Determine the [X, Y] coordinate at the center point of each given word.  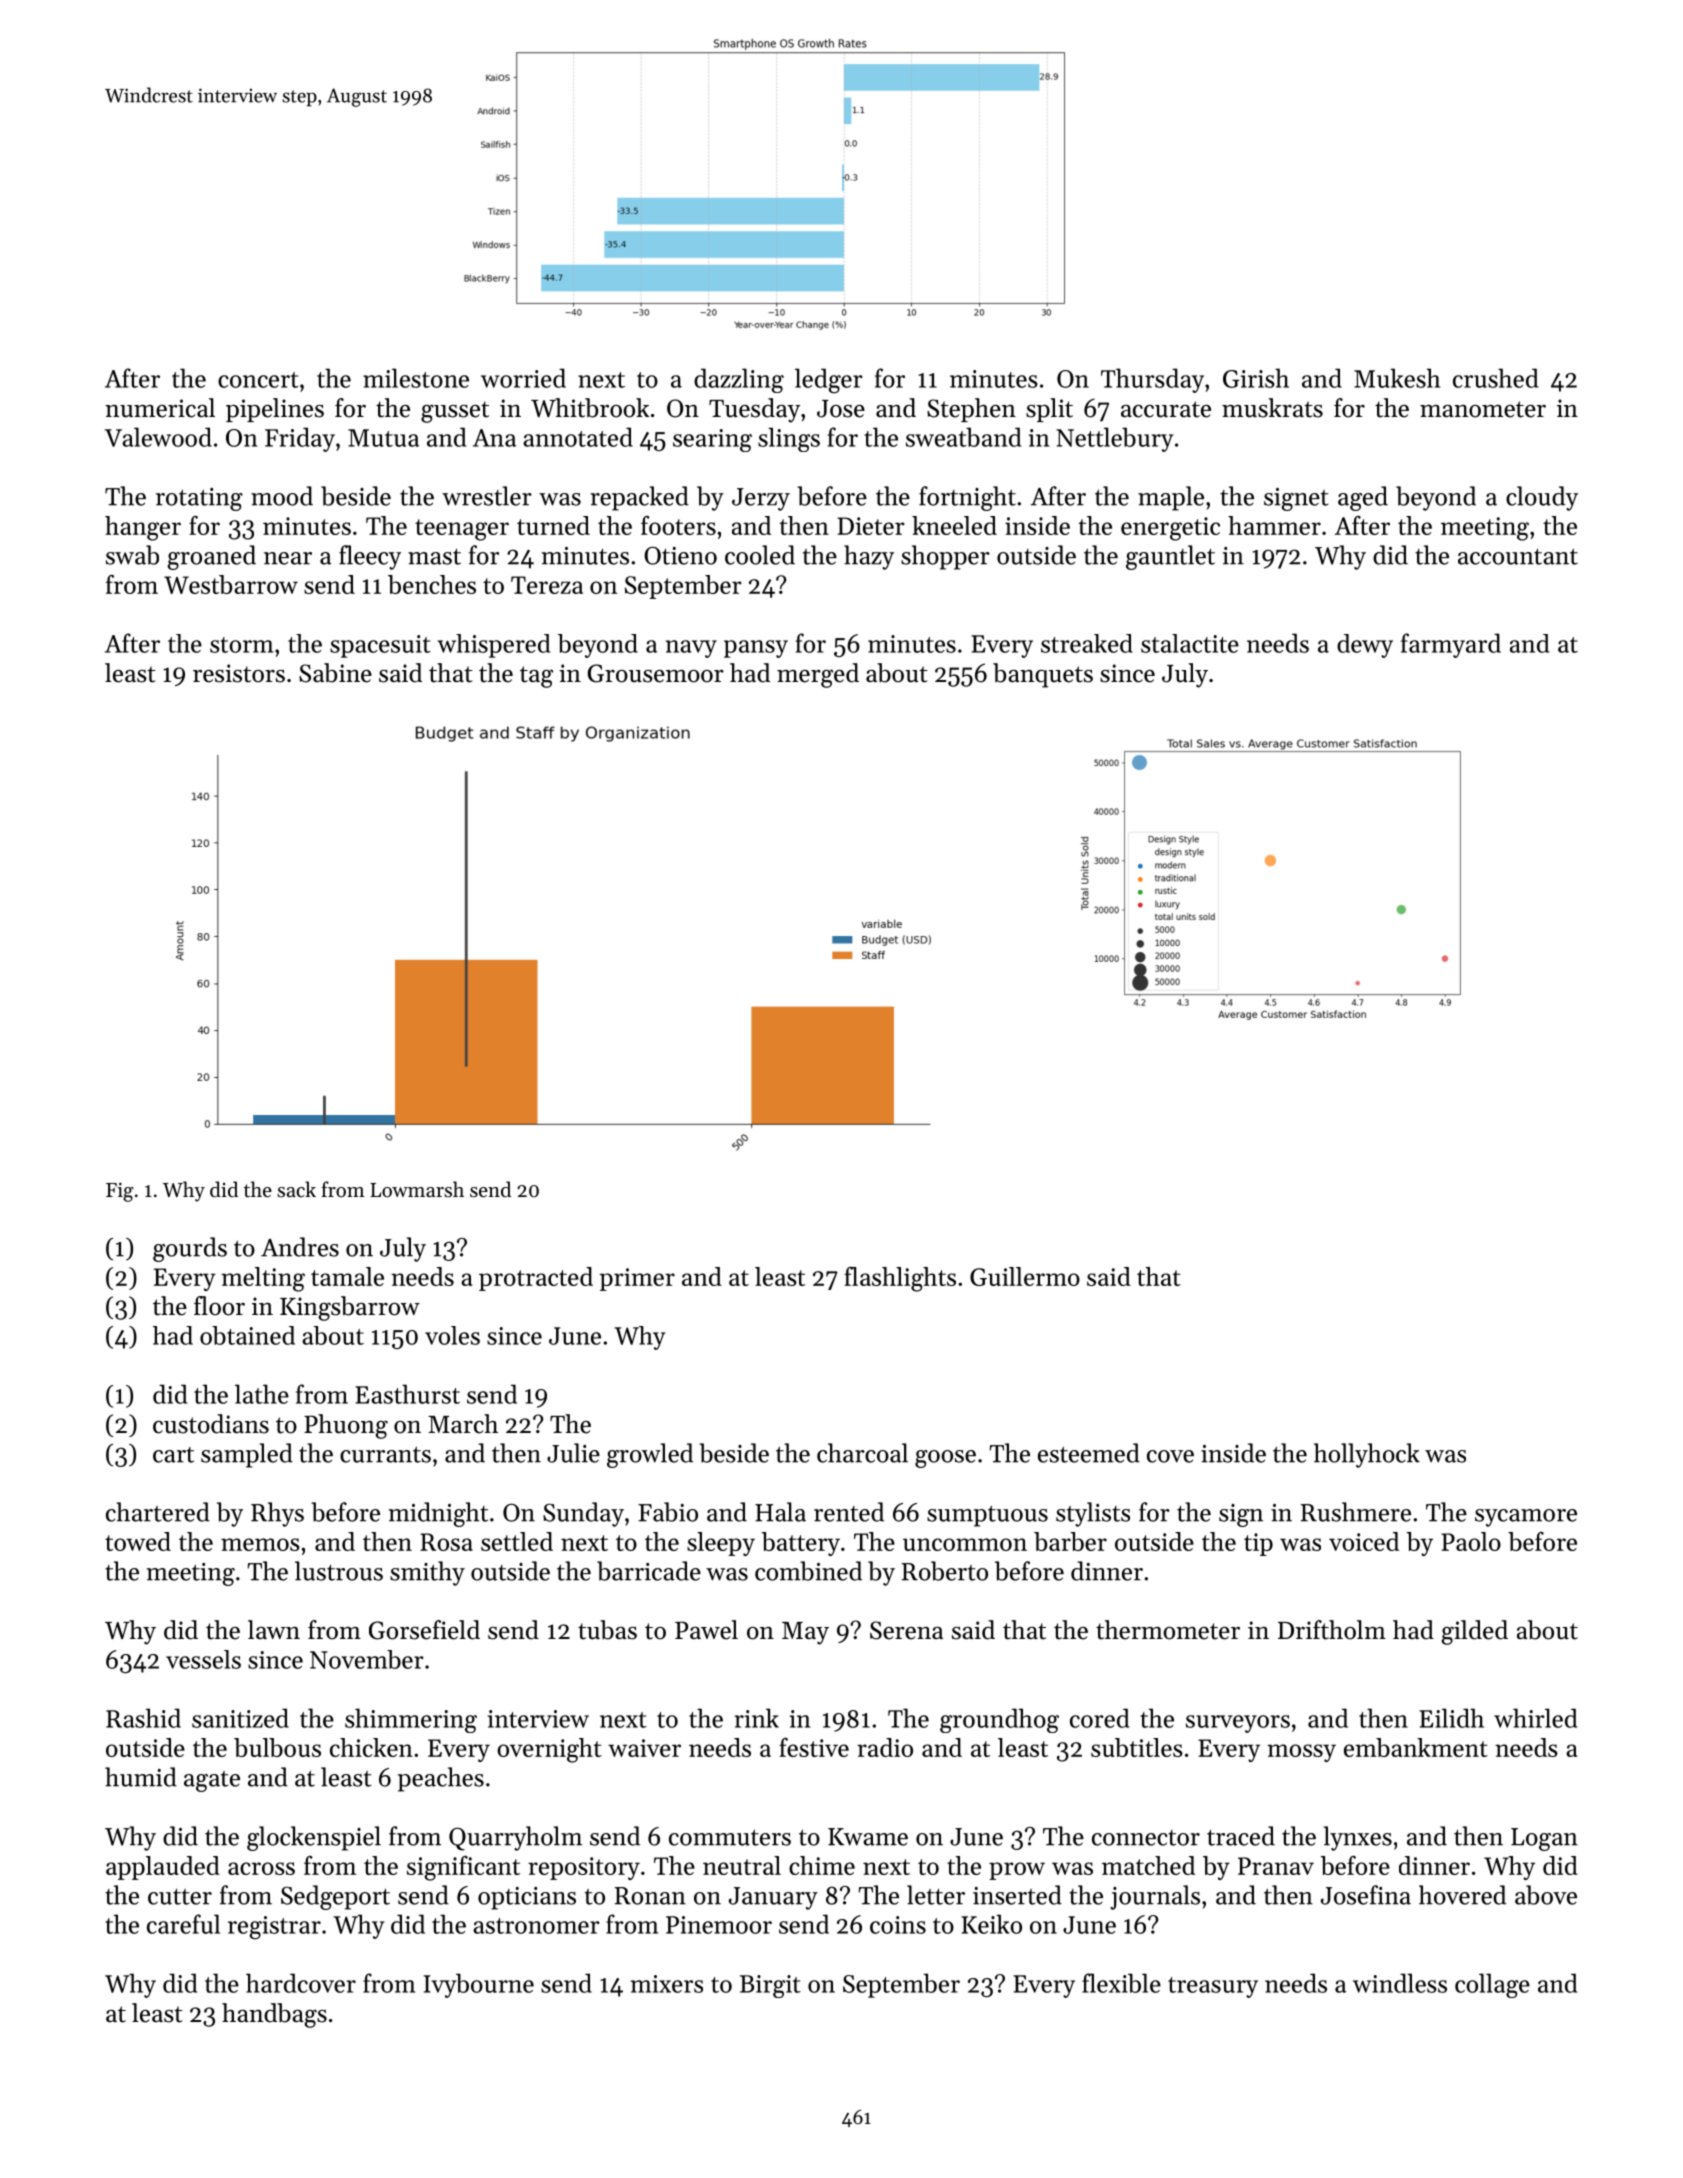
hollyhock [1367, 1455]
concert [258, 380]
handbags [274, 2015]
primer [637, 1279]
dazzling [739, 380]
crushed [1495, 378]
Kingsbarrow [350, 1308]
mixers [667, 1984]
